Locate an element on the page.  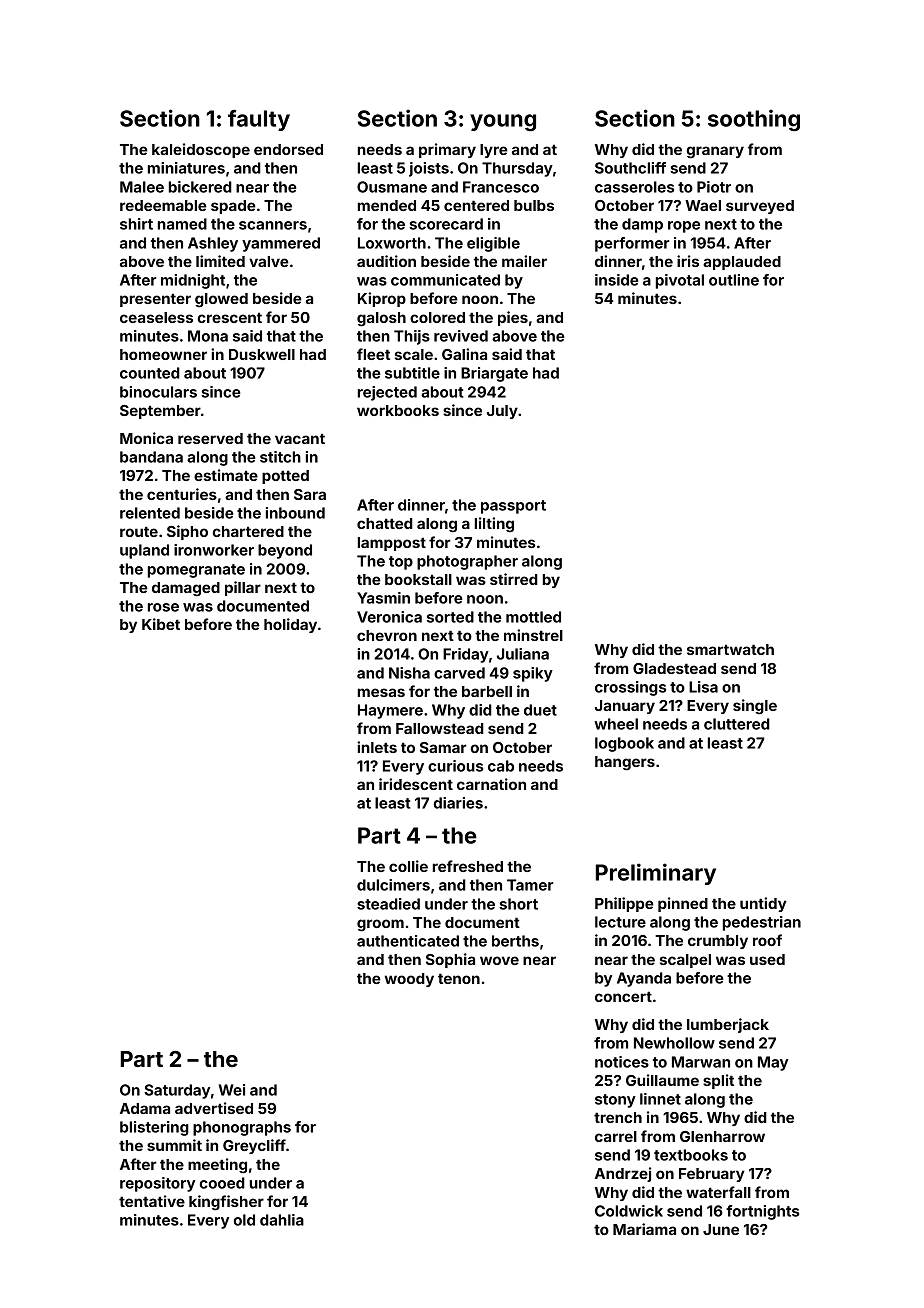
pivotal is located at coordinates (680, 281).
